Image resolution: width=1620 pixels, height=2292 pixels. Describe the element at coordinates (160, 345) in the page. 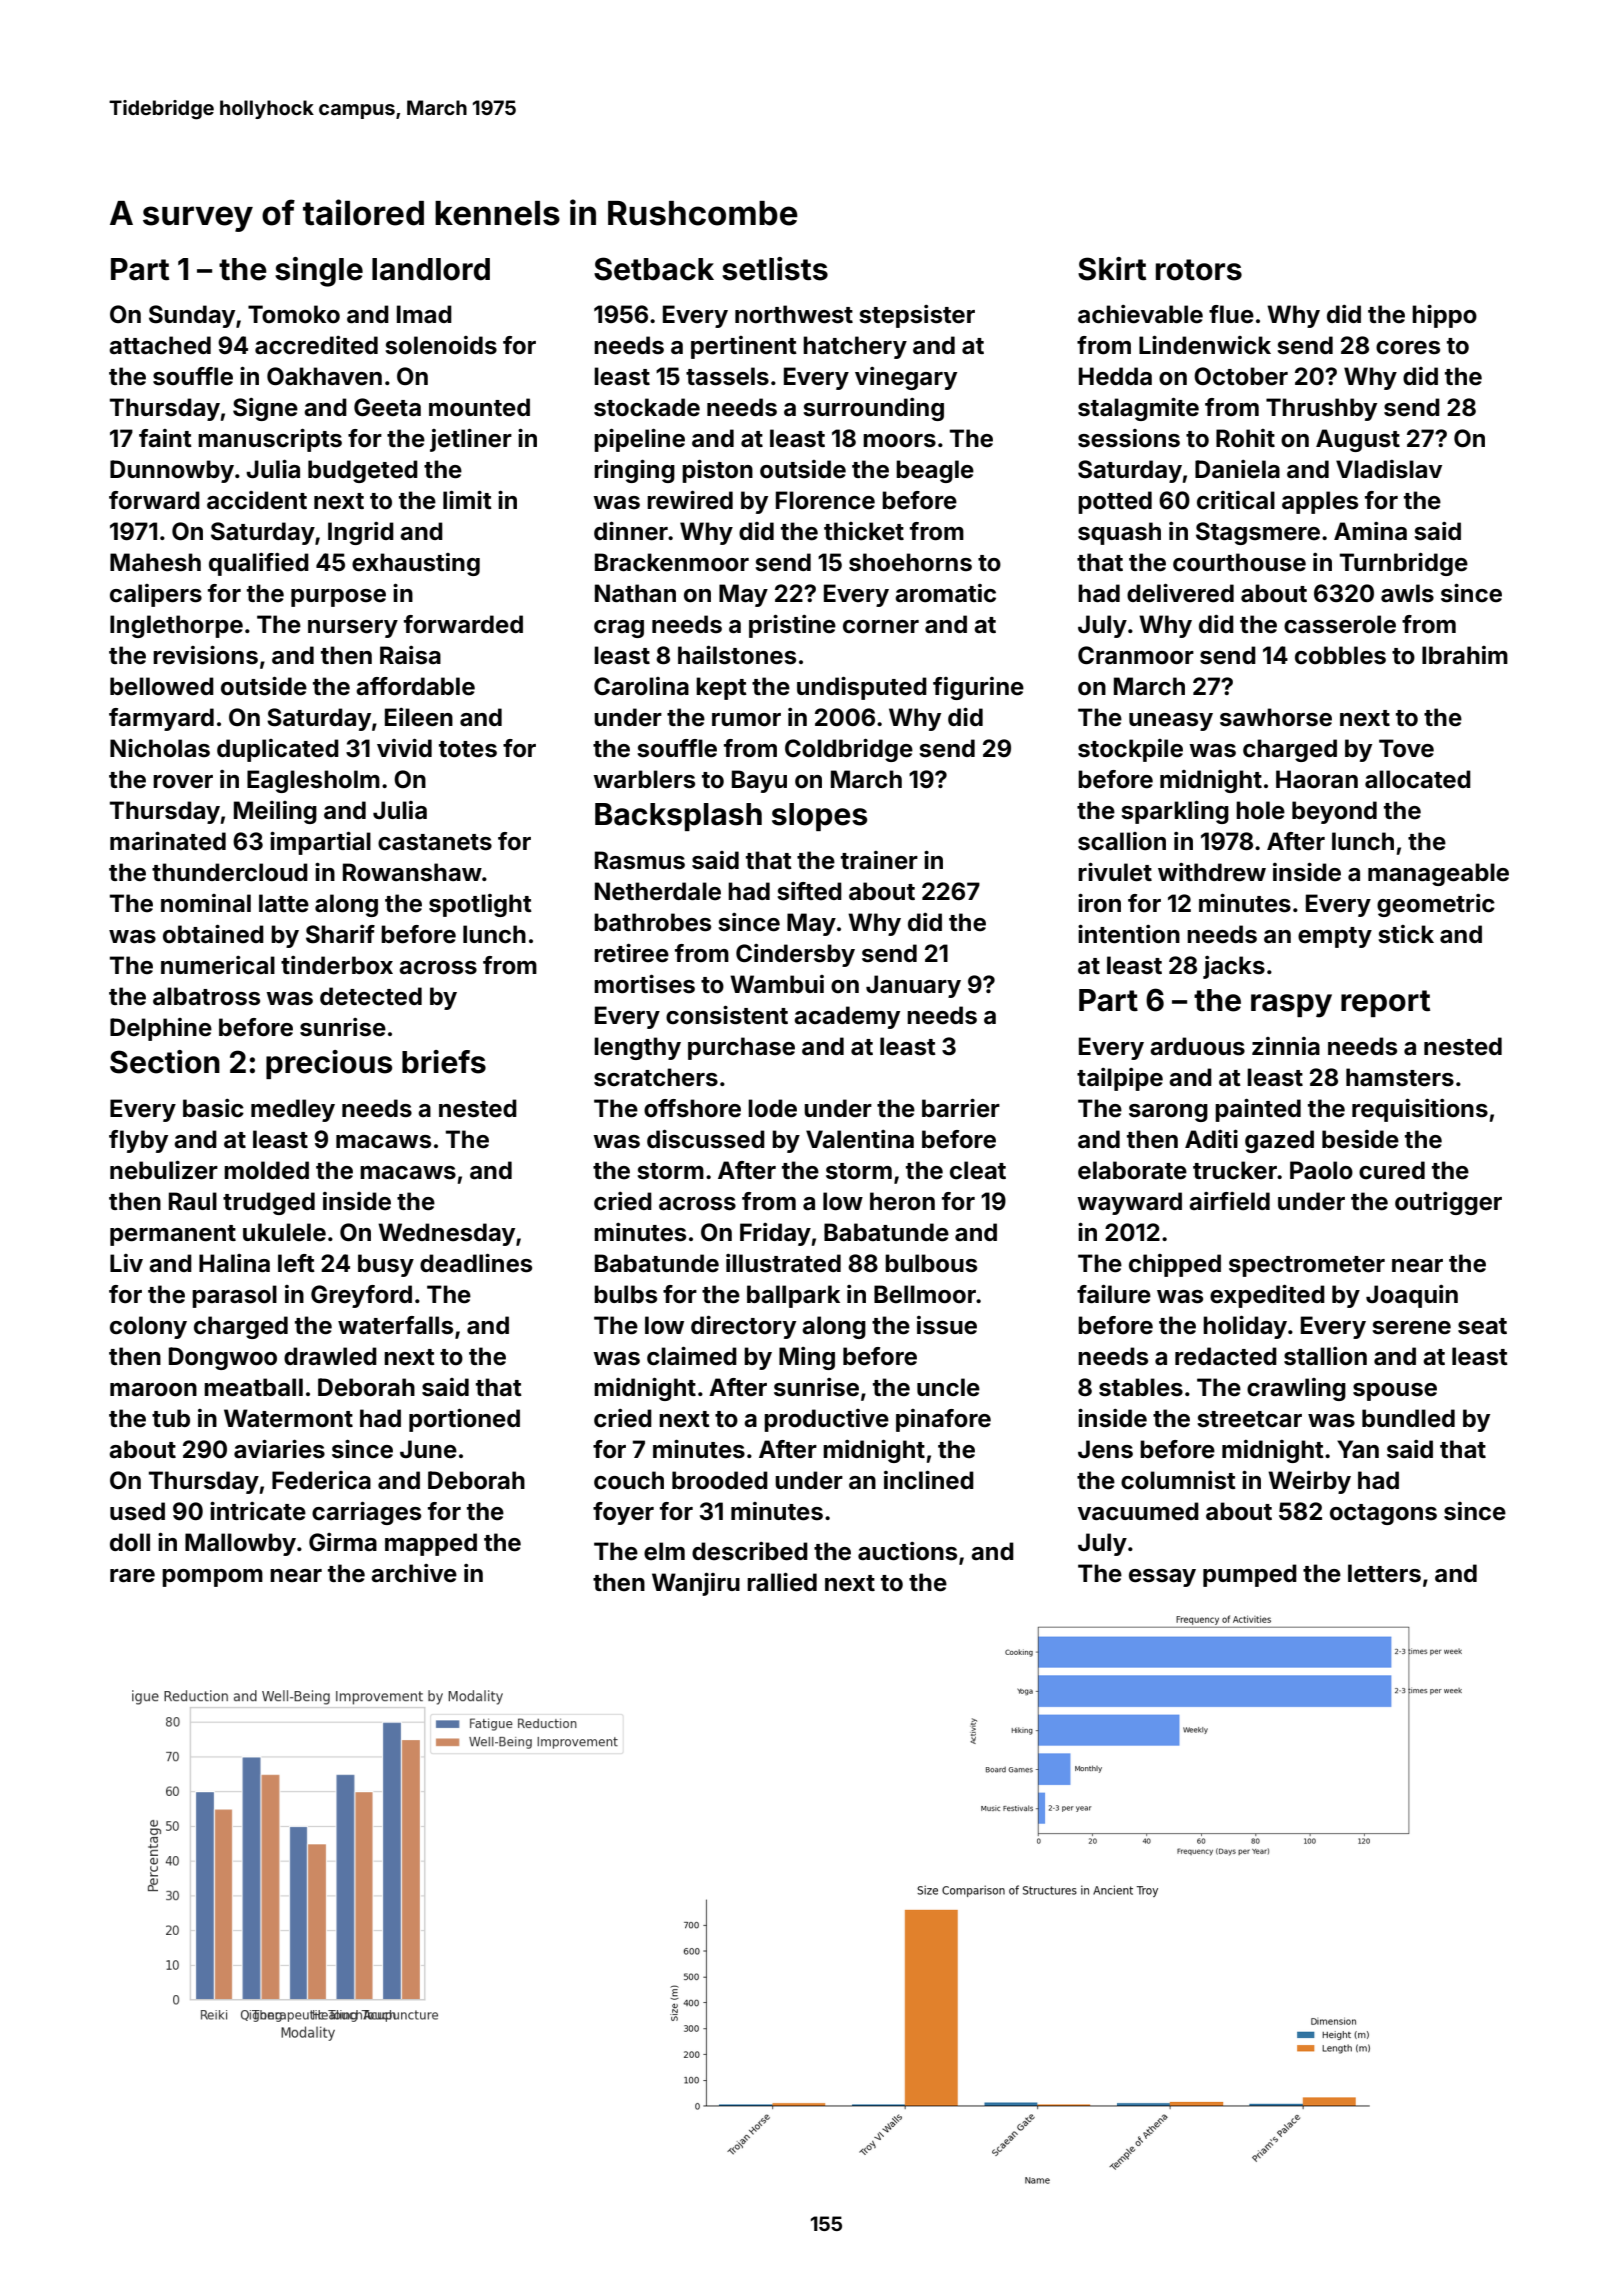

I see `attached` at that location.
